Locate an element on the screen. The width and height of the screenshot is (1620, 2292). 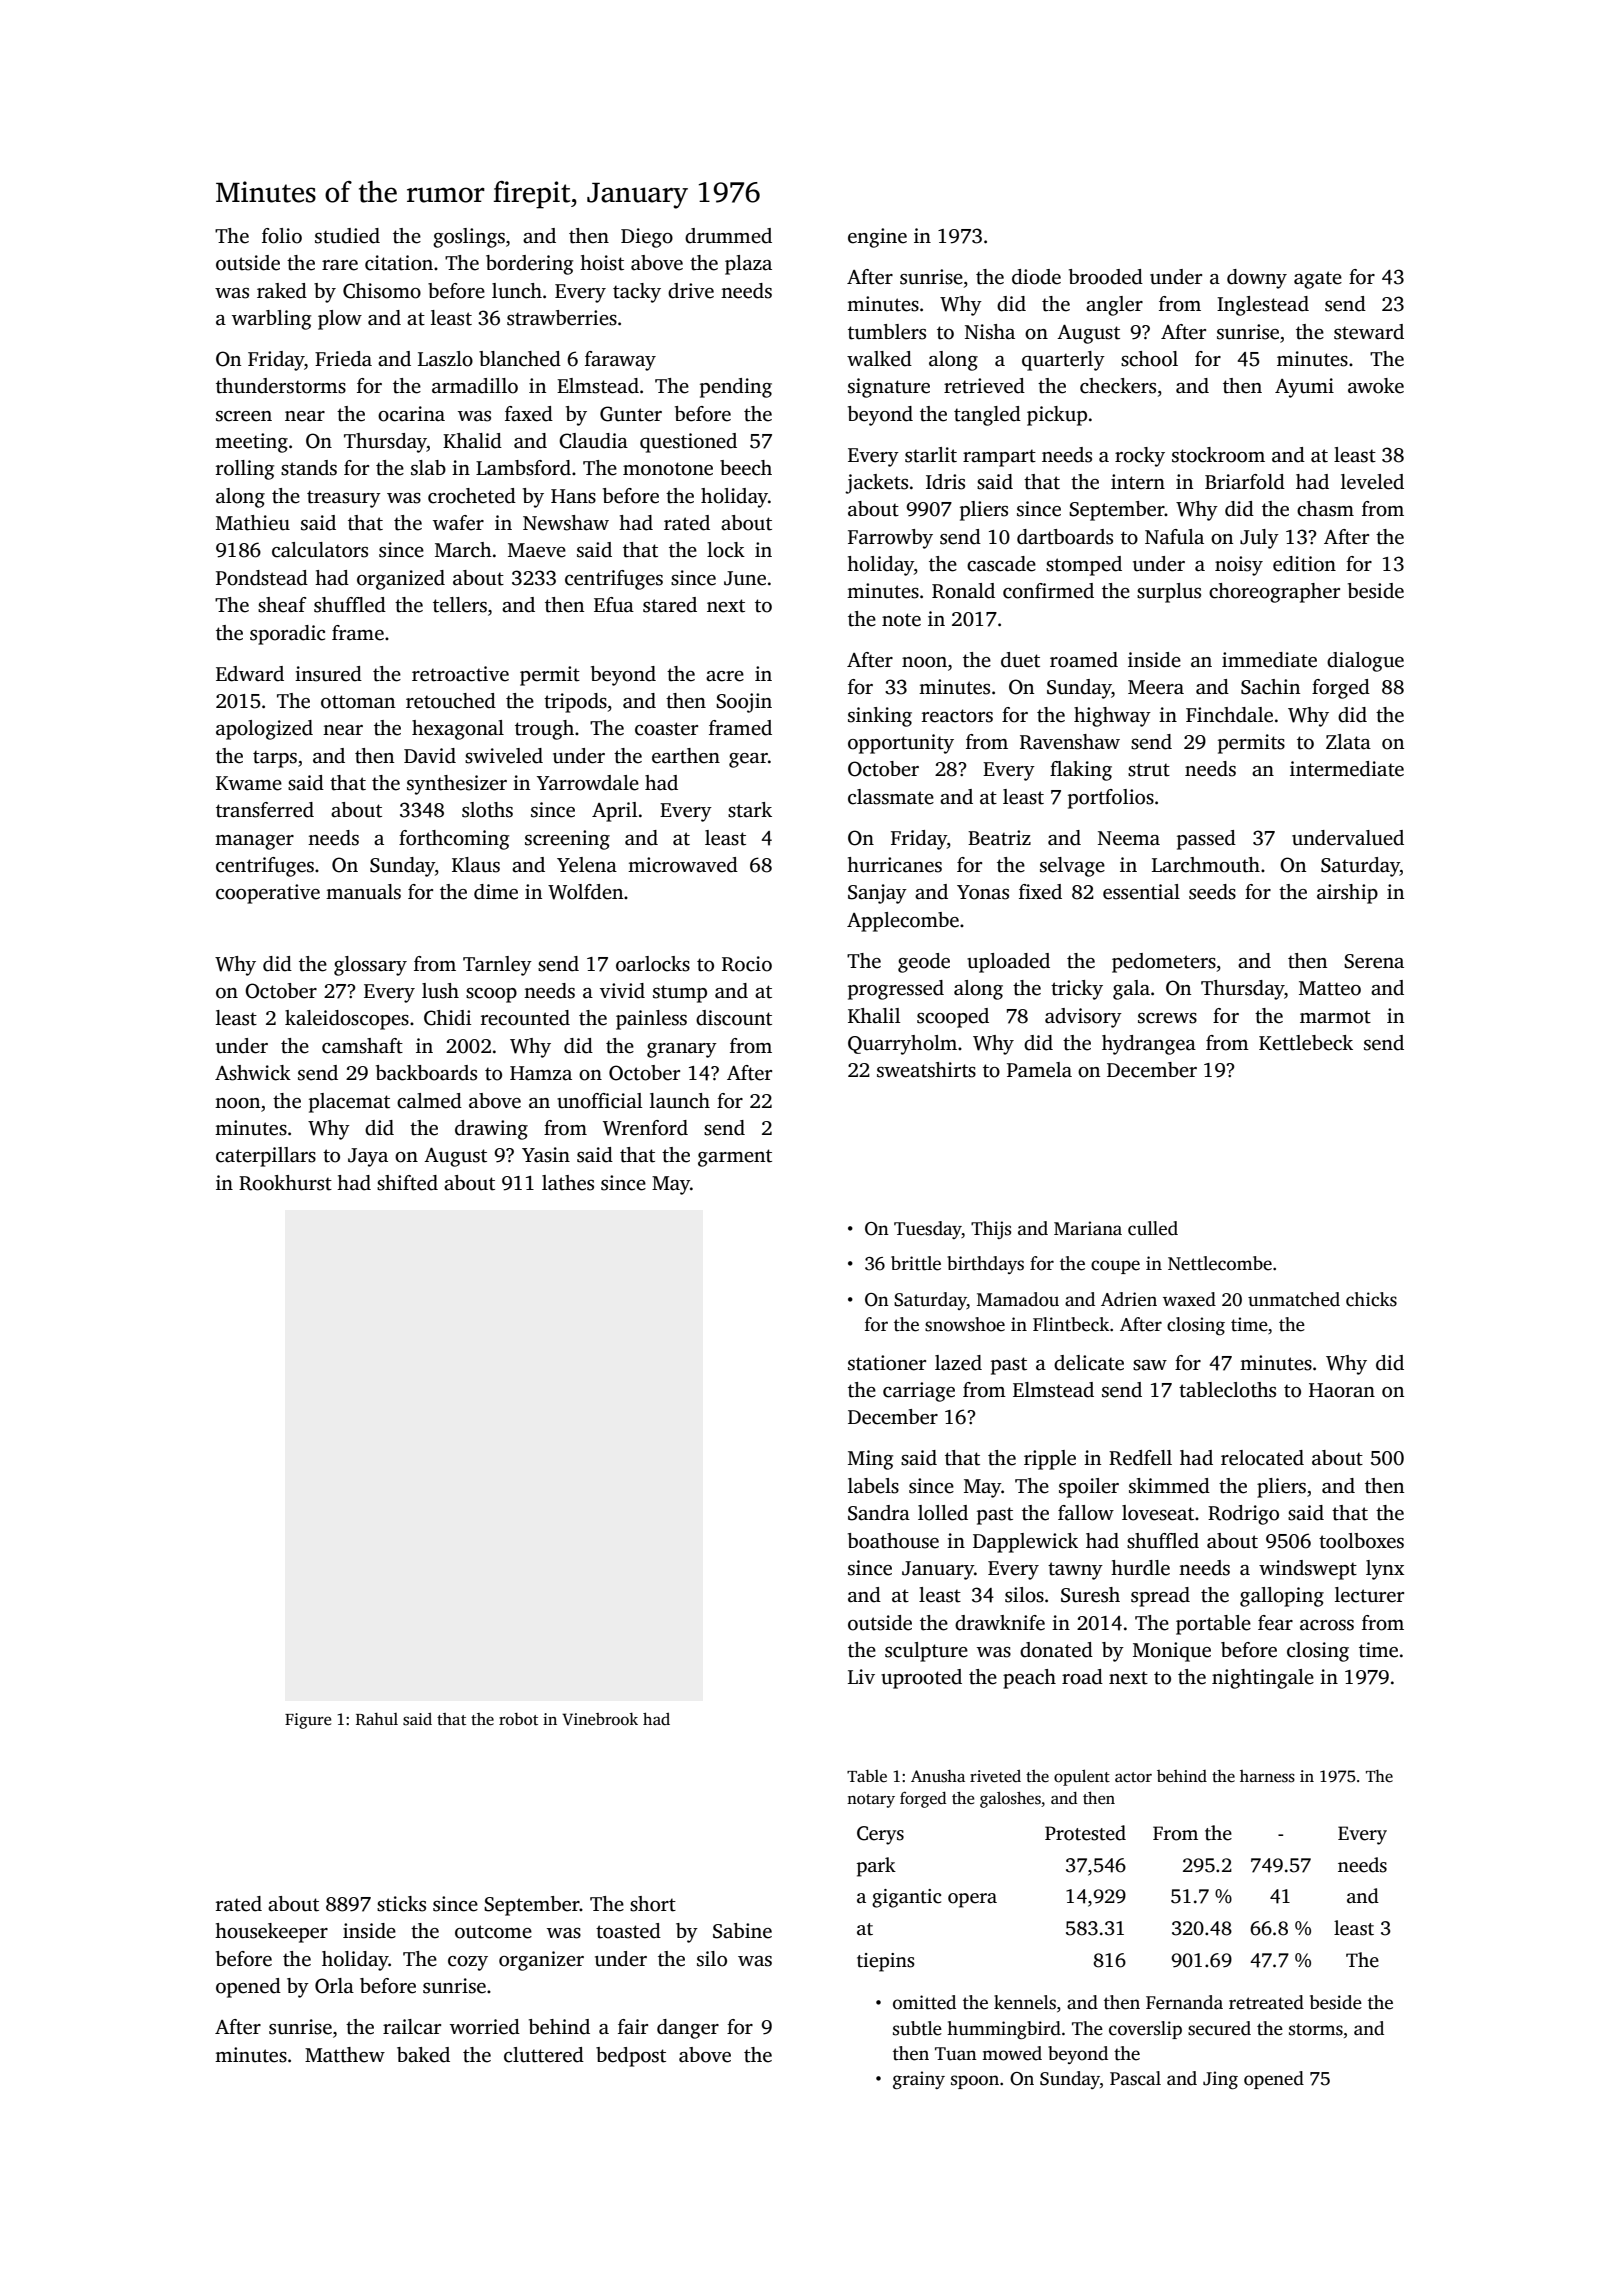
subtle is located at coordinates (917, 2028).
